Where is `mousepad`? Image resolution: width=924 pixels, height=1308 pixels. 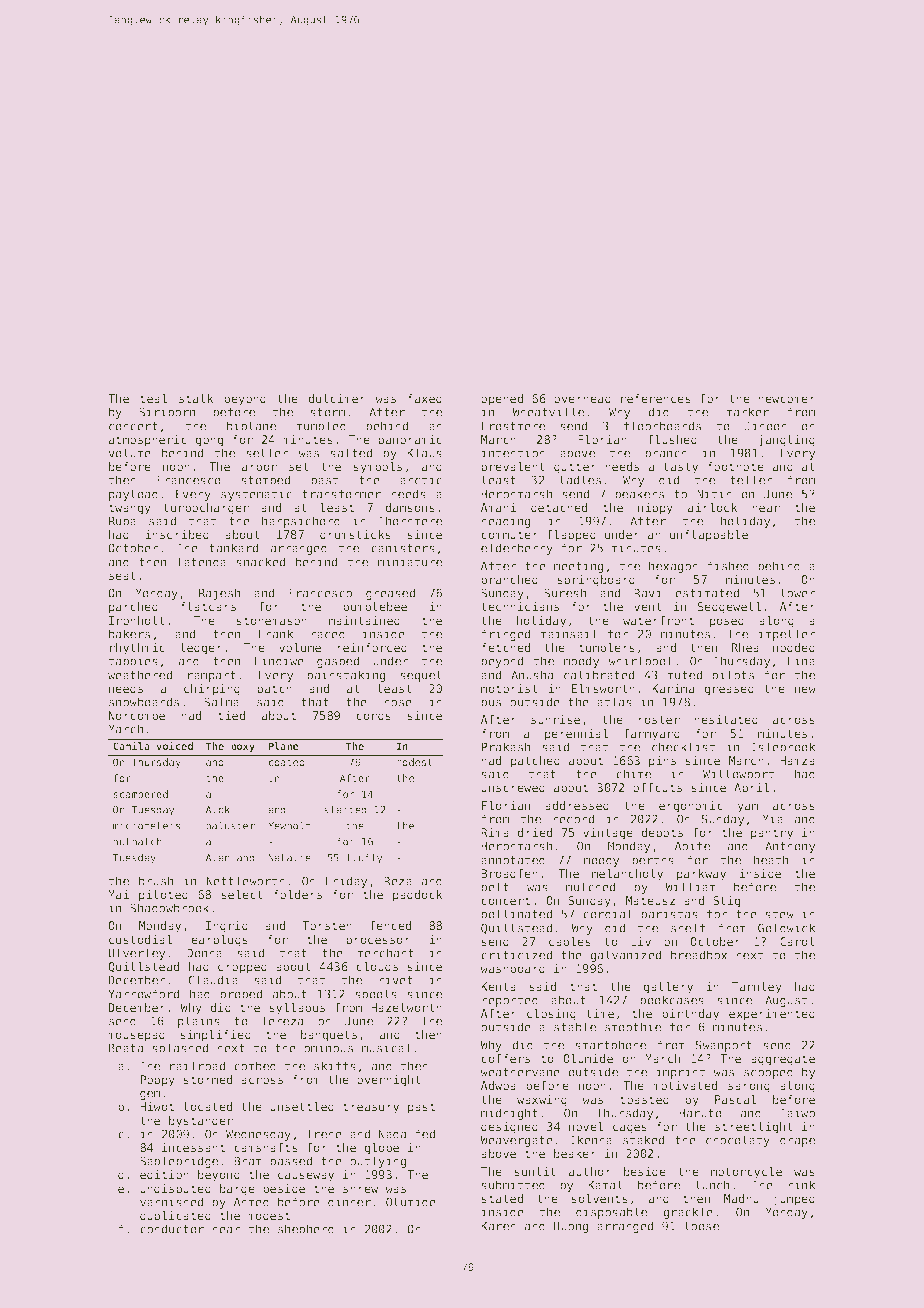 mousepad is located at coordinates (136, 1036).
